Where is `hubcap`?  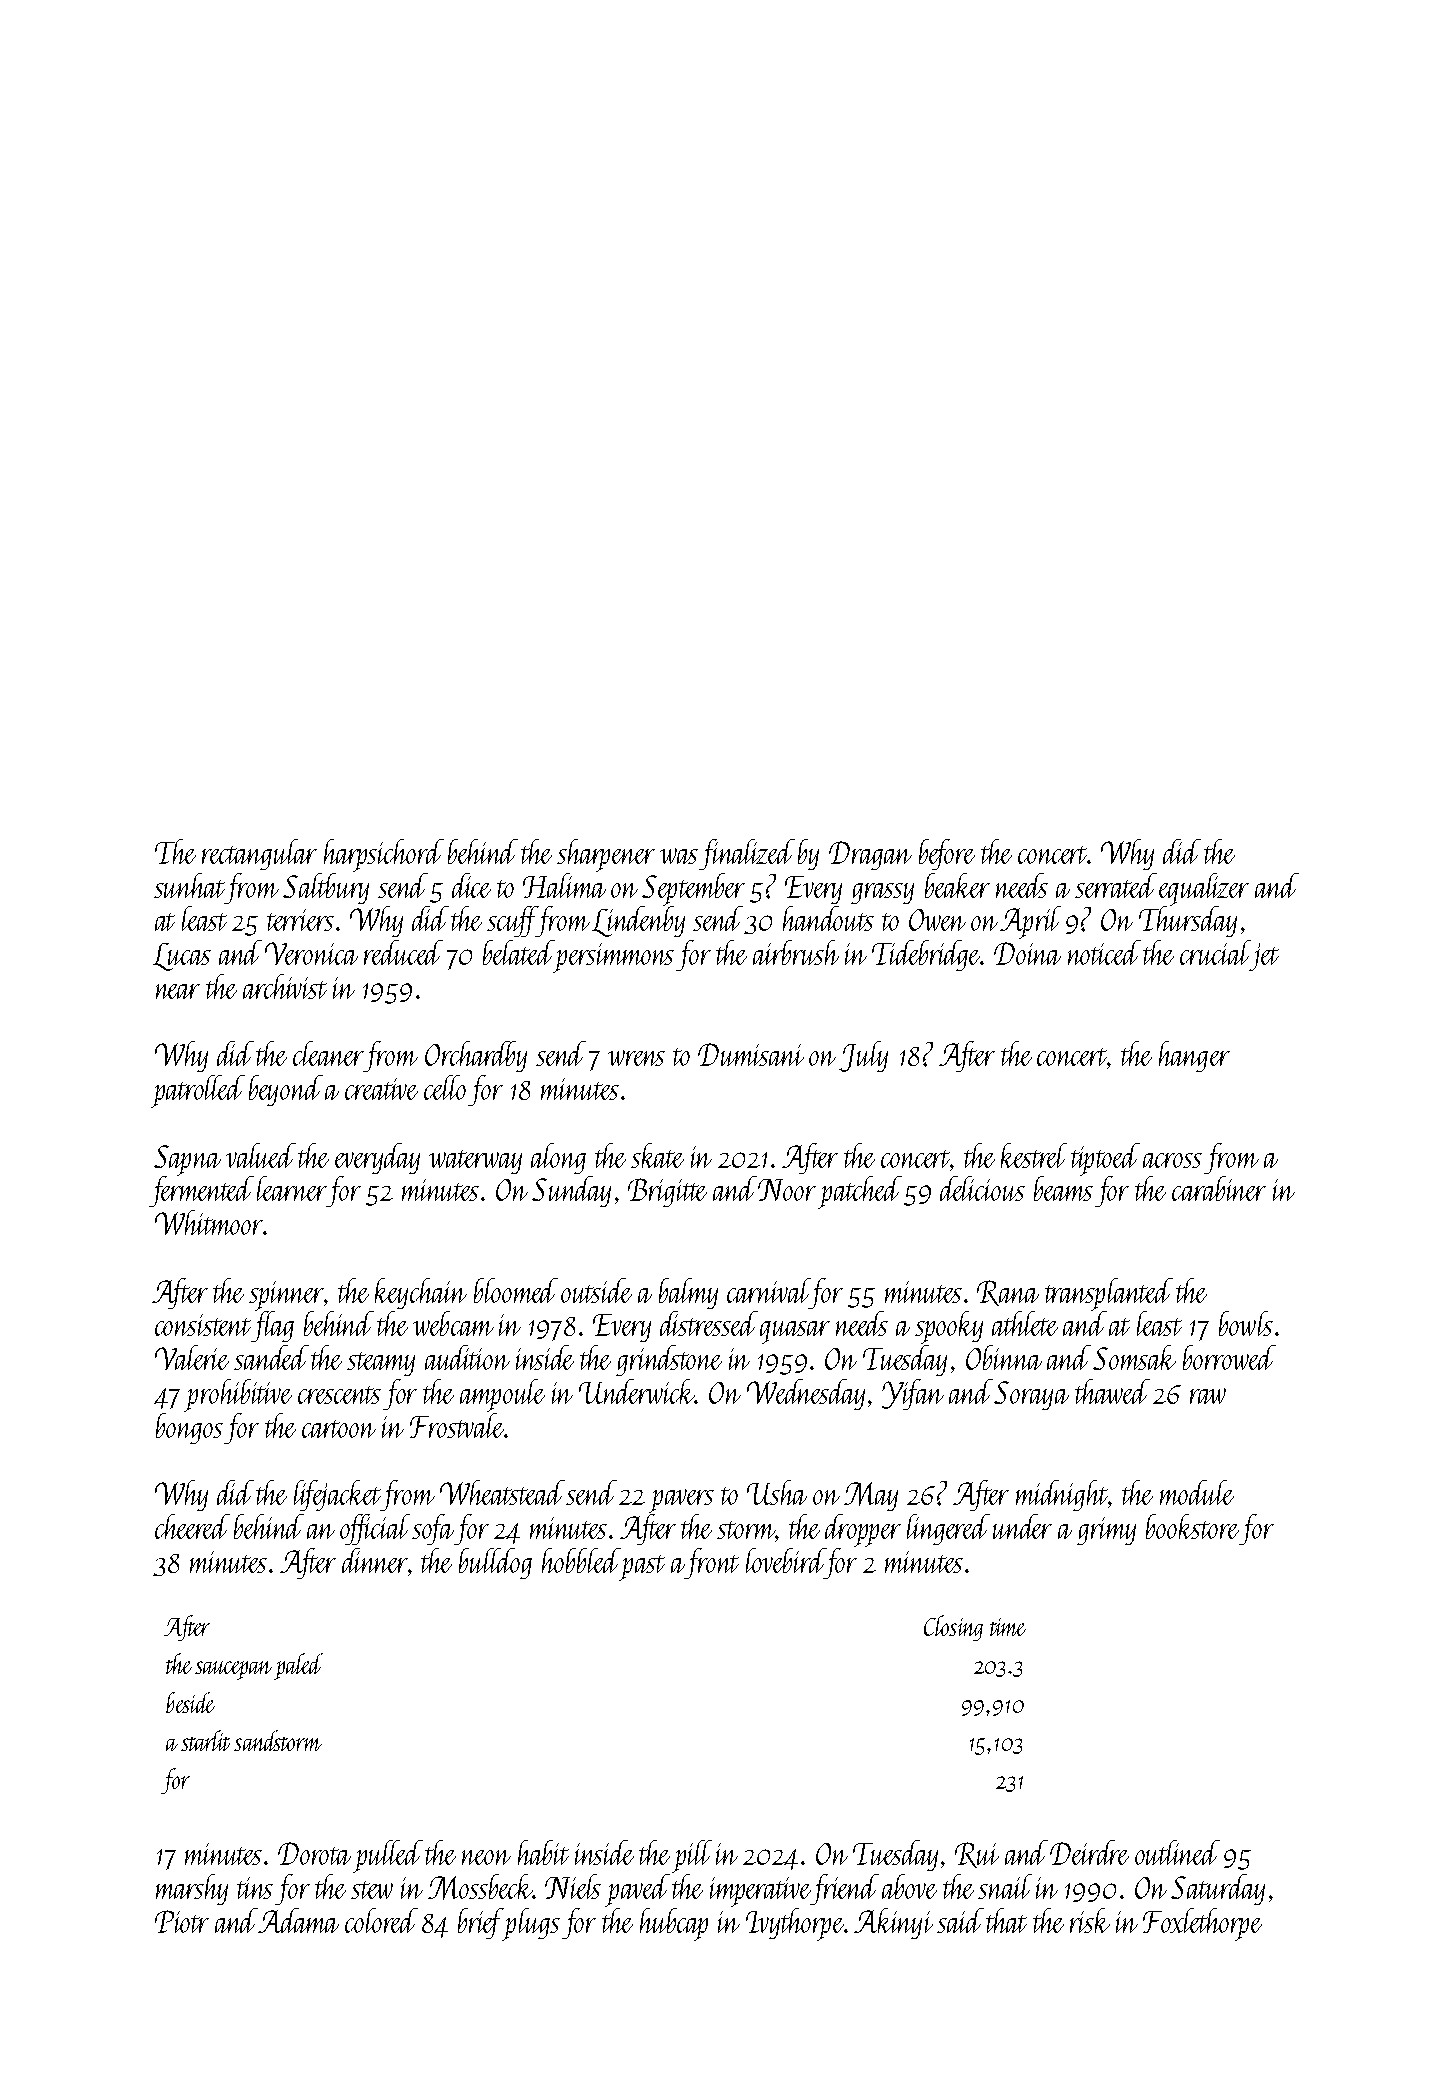 hubcap is located at coordinates (674, 1924).
